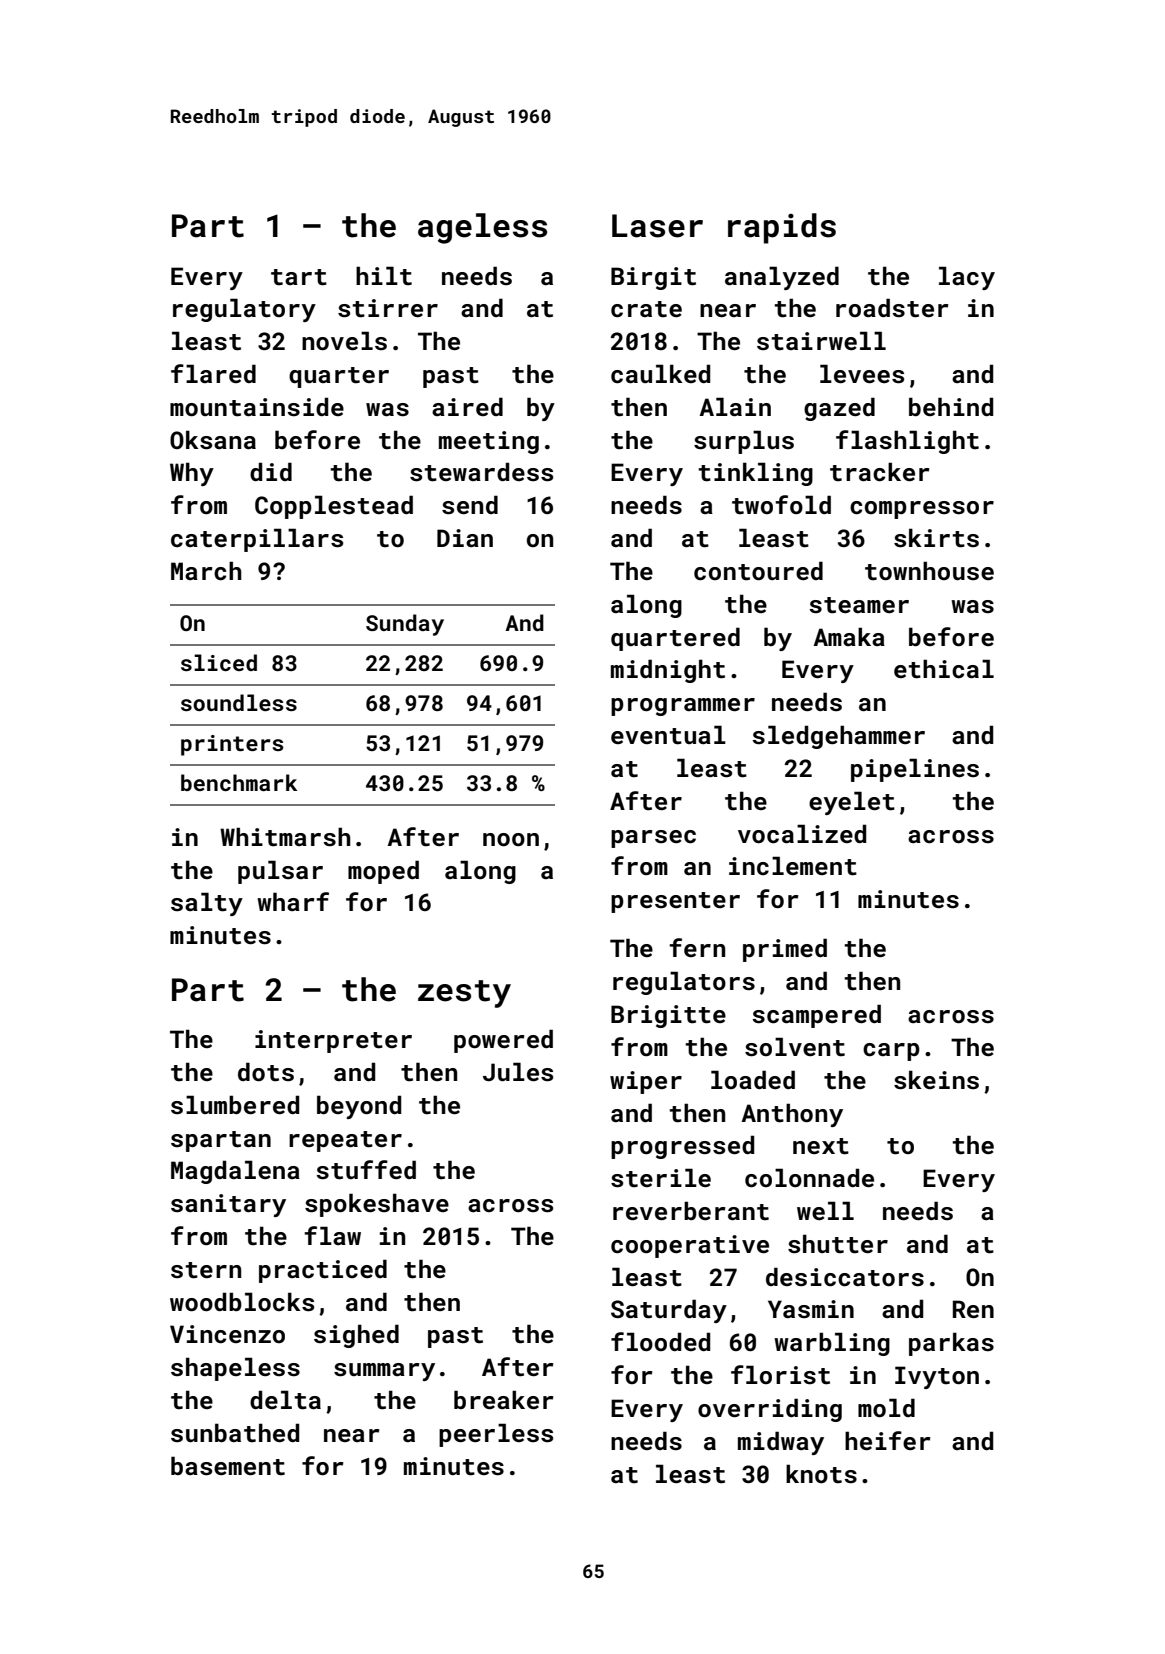 This screenshot has height=1654, width=1165. I want to click on rapids, so click(782, 228).
